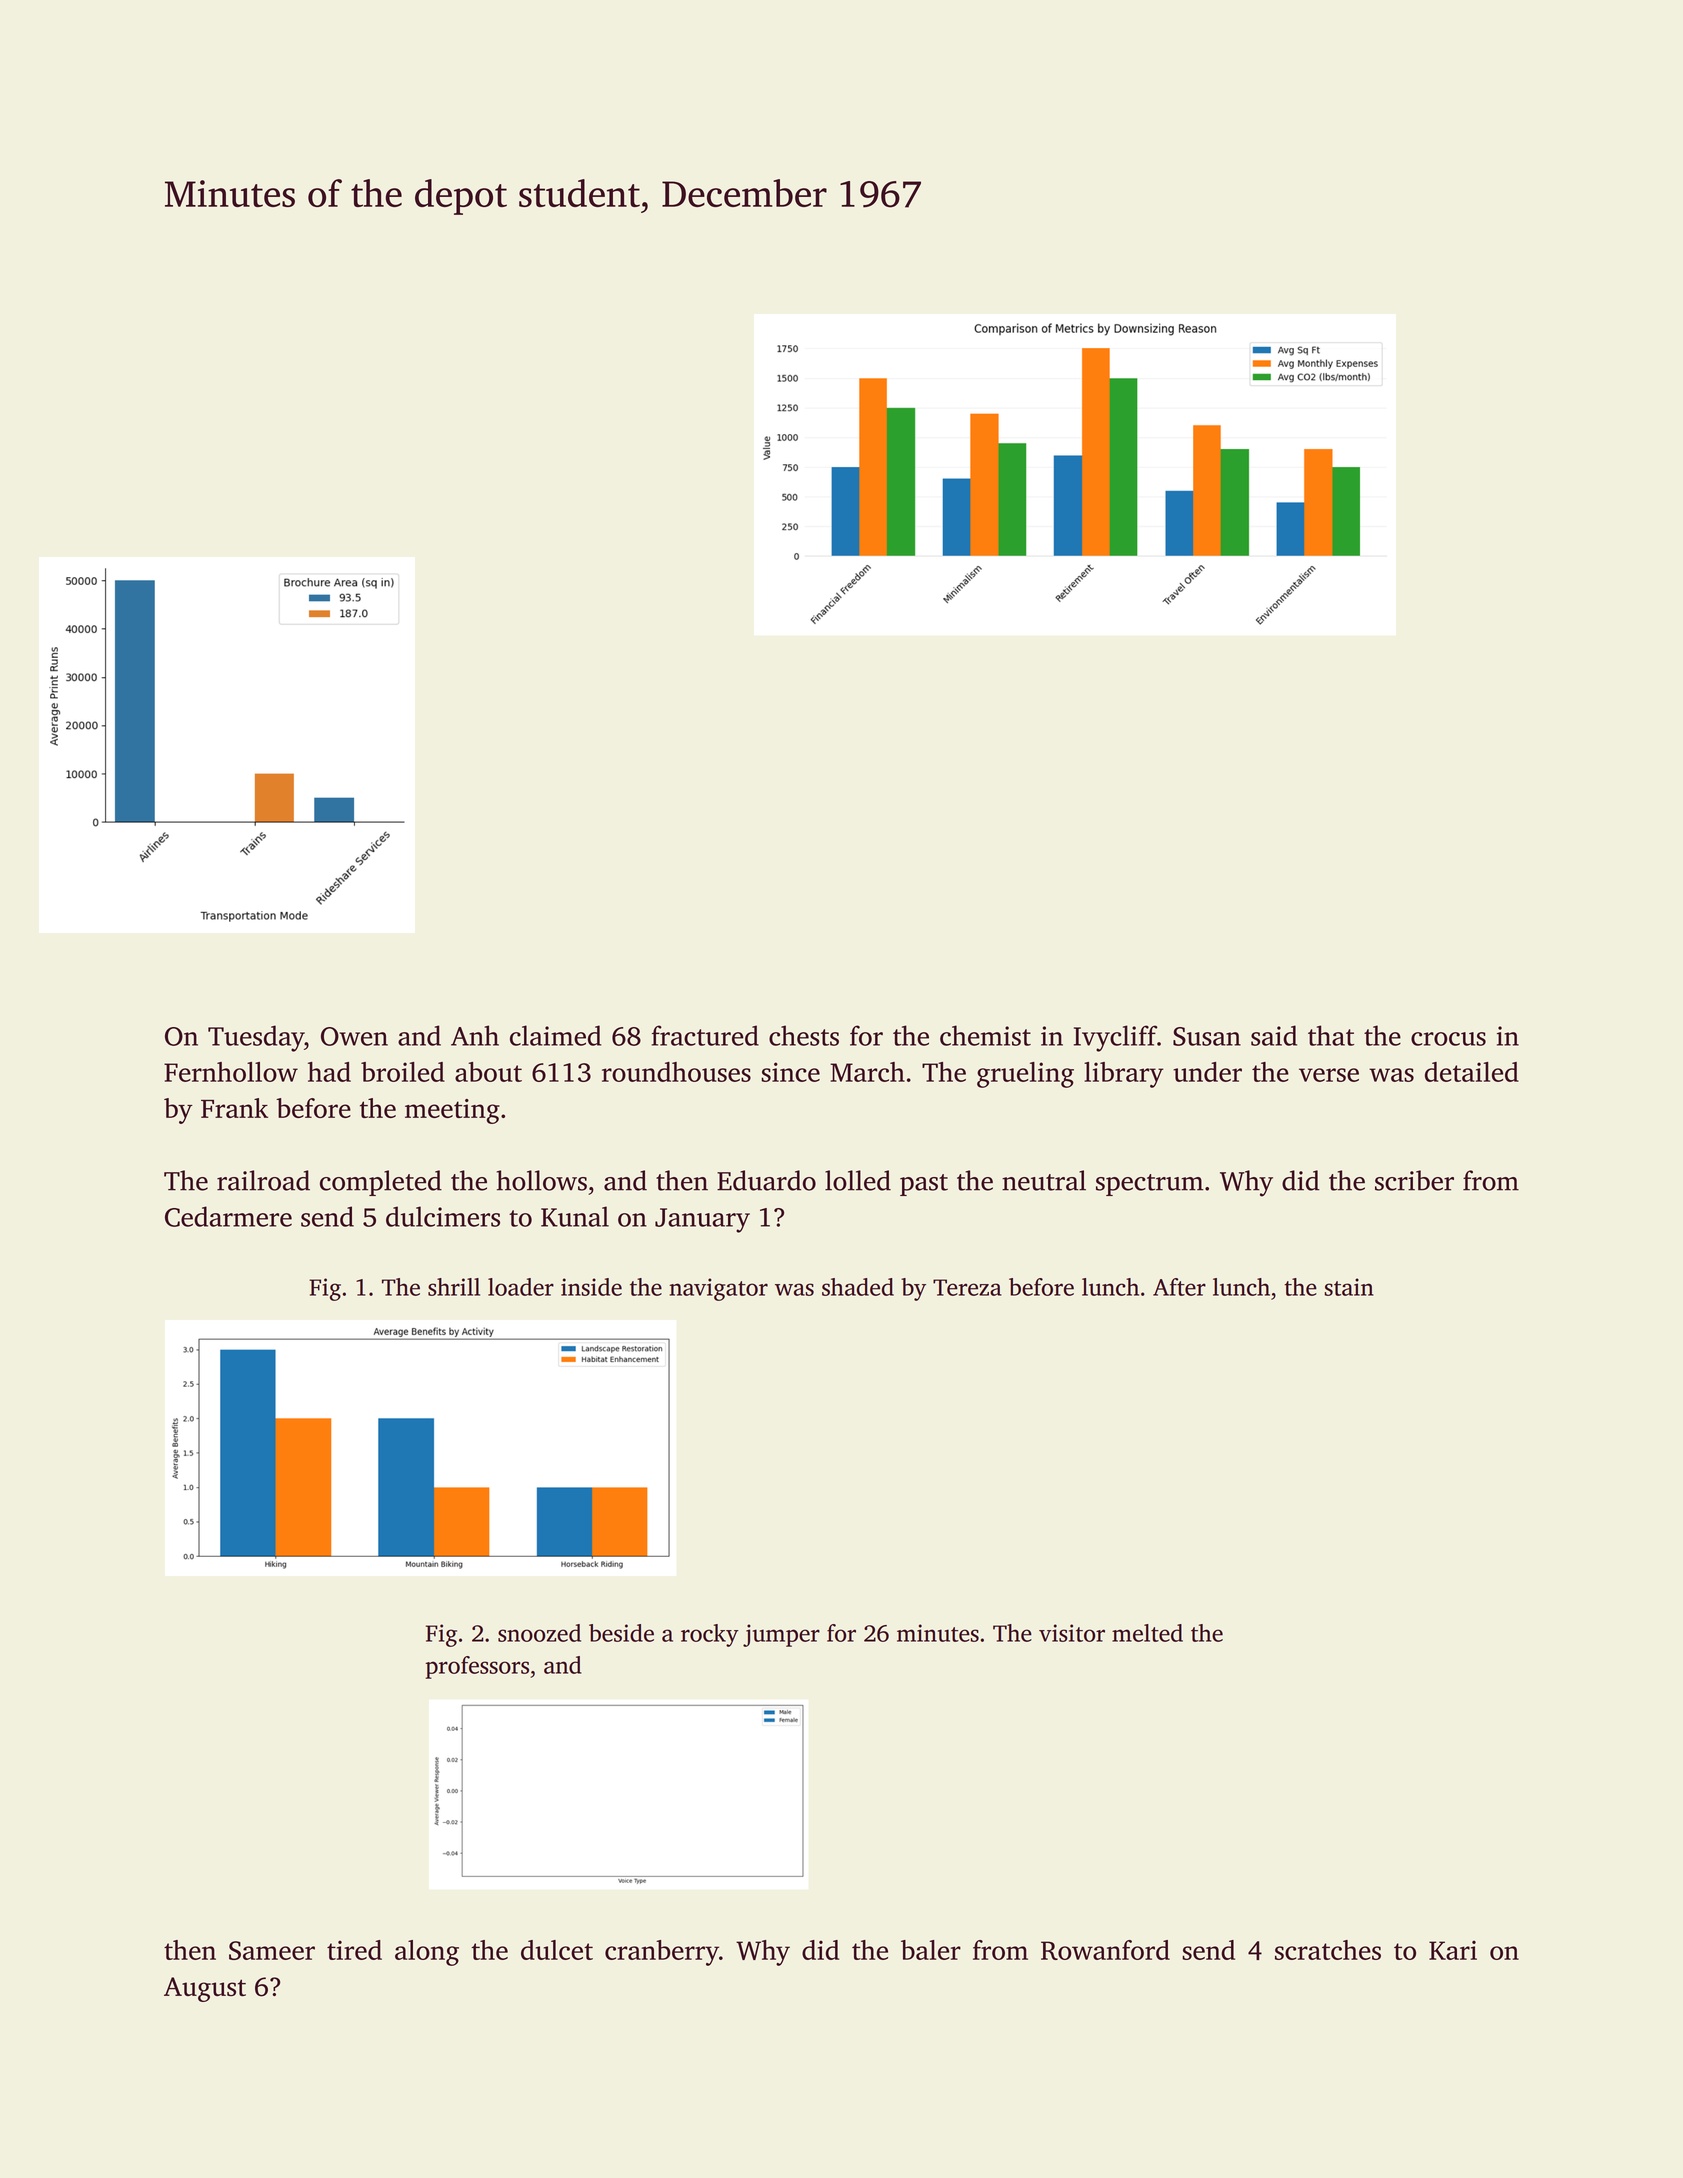  What do you see at coordinates (1147, 1633) in the screenshot?
I see `melted` at bounding box center [1147, 1633].
